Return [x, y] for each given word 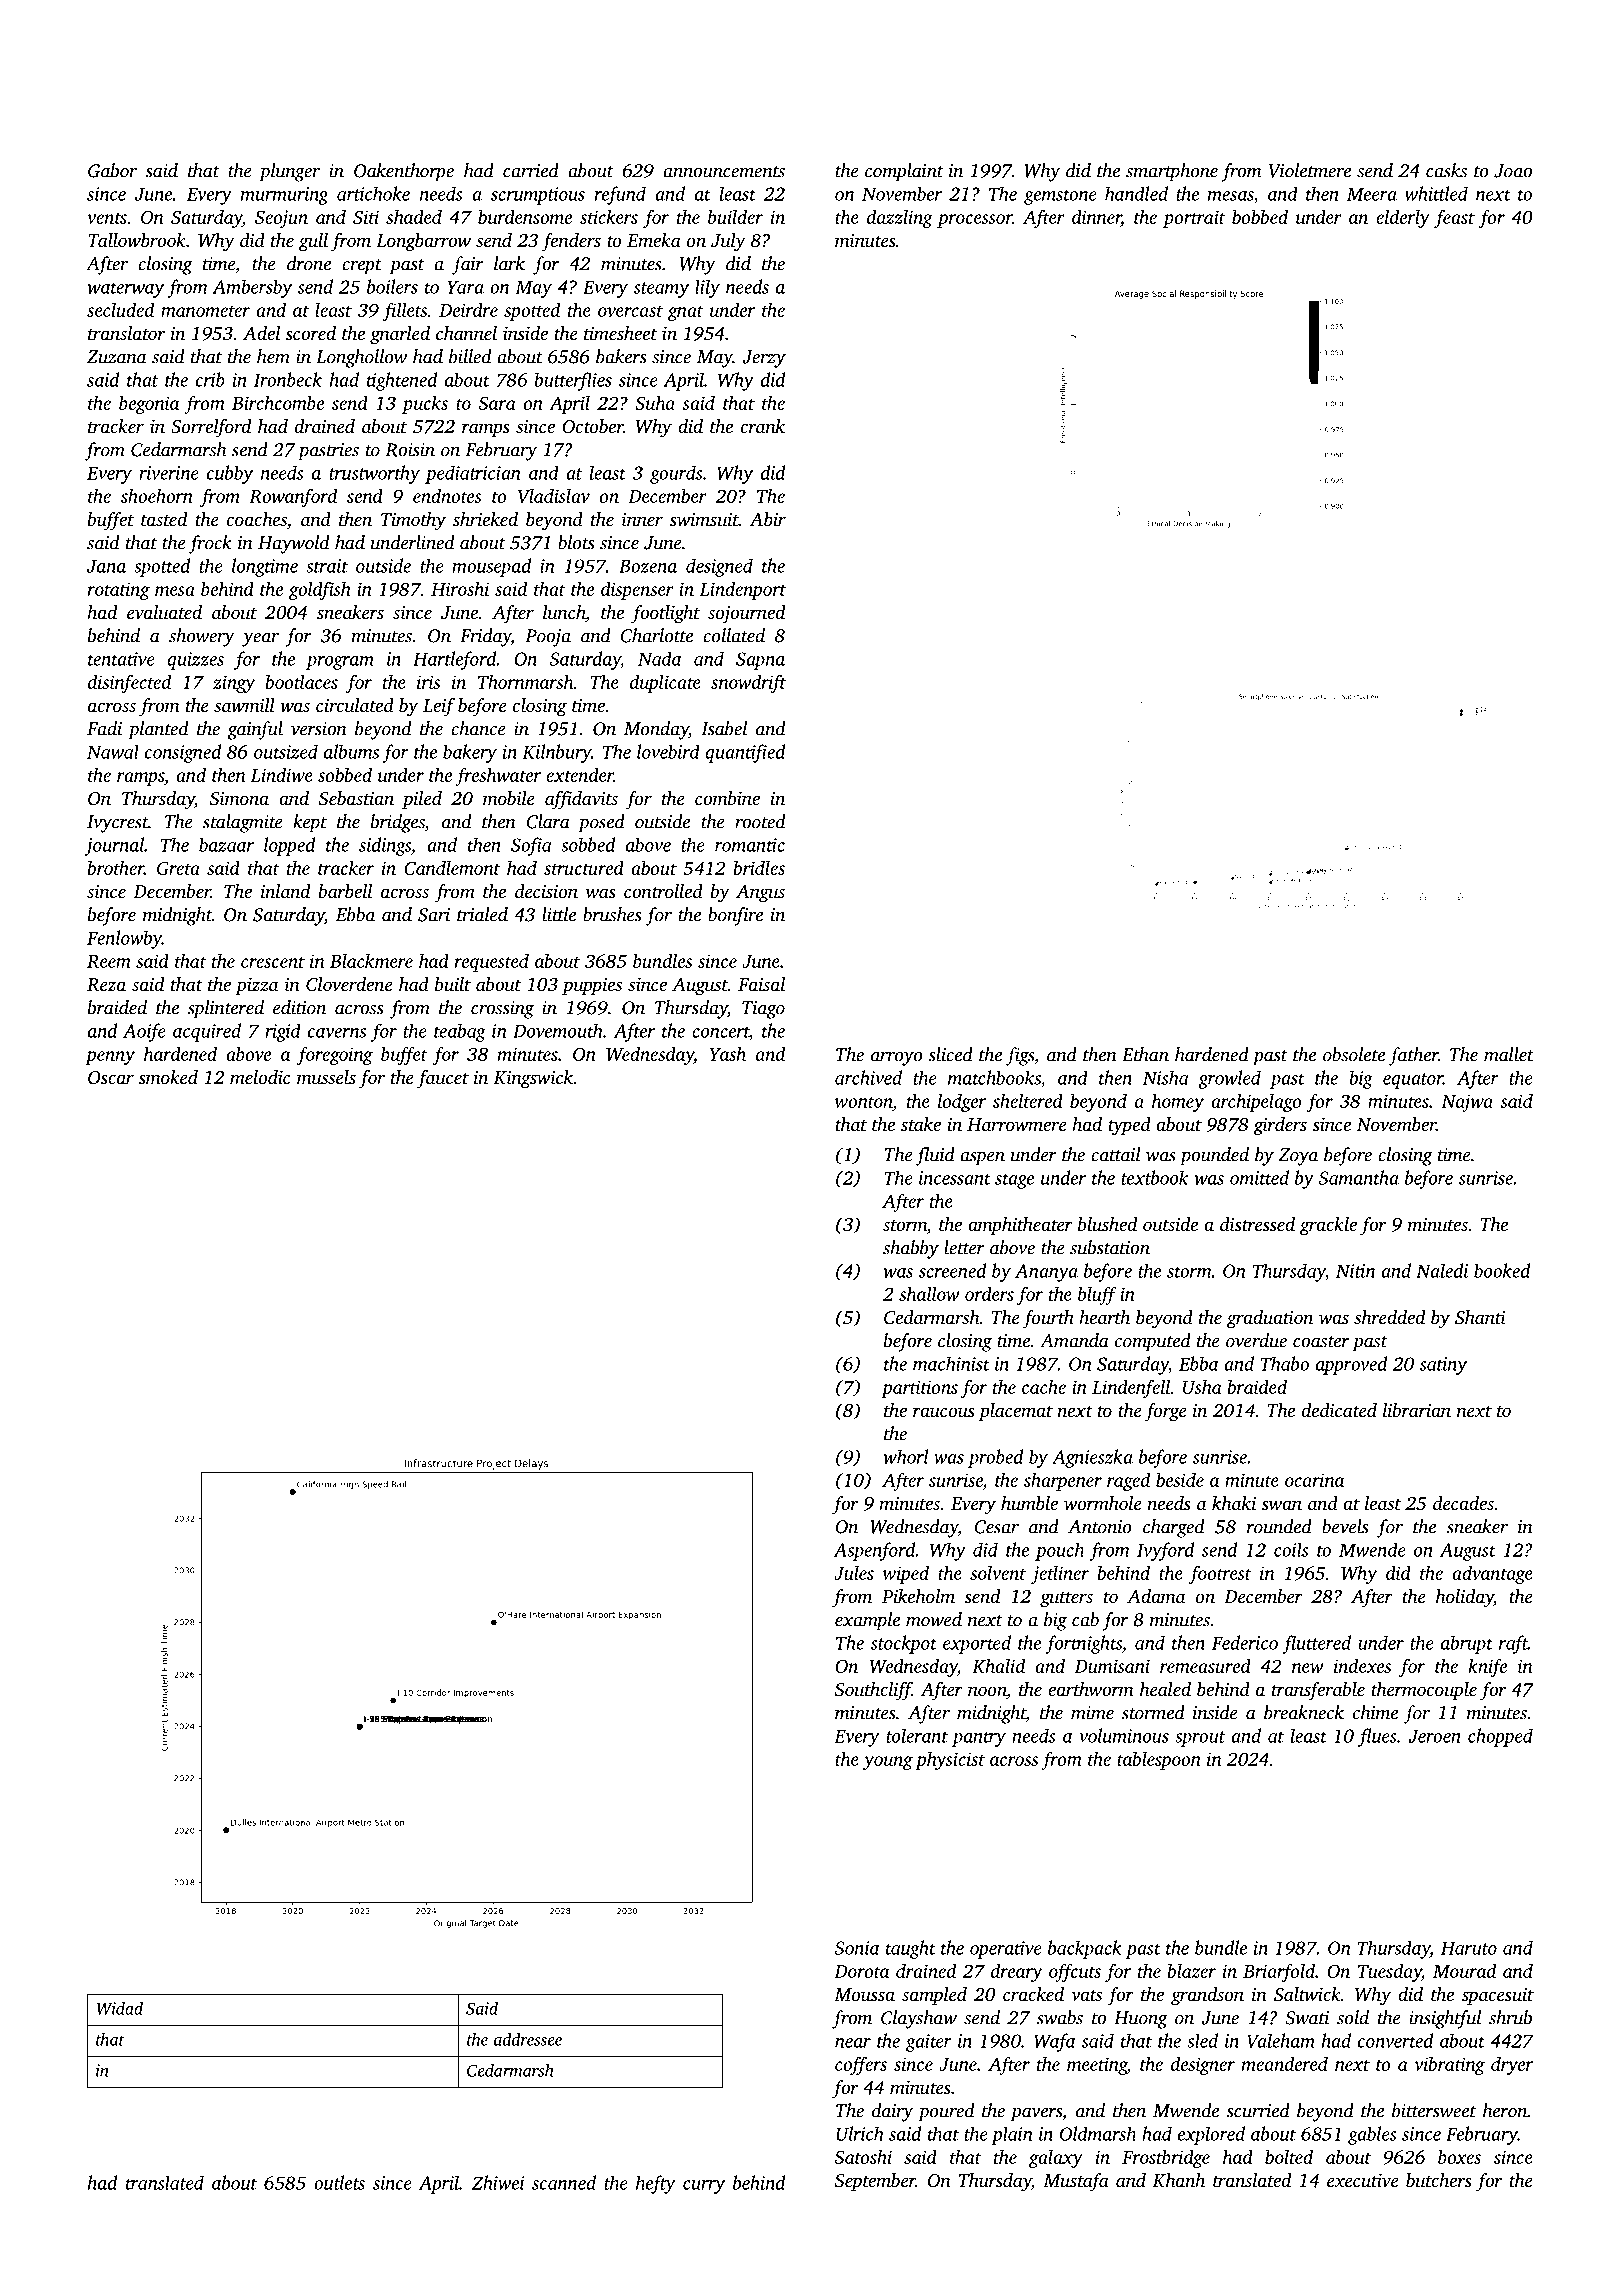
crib [210, 379]
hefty [655, 2184]
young [888, 1763]
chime [1375, 1712]
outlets [339, 2182]
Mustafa [1076, 2182]
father [1413, 1056]
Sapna [760, 661]
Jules [854, 1573]
